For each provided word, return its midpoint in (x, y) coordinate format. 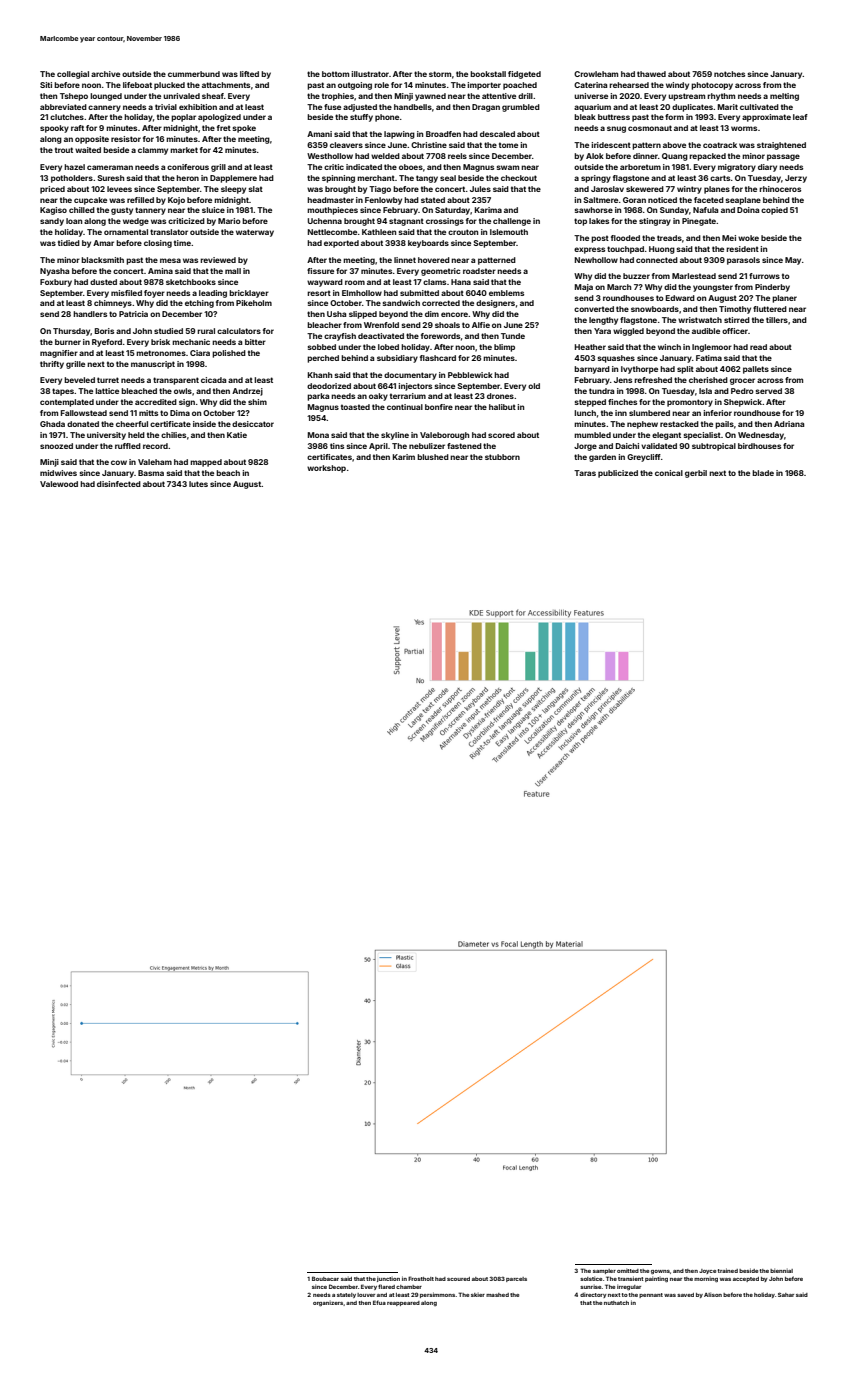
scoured (458, 1279)
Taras (585, 473)
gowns (660, 1272)
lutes (198, 484)
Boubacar (325, 1278)
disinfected (119, 484)
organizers (328, 1304)
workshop (326, 469)
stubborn (502, 457)
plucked (169, 86)
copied (774, 211)
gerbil (696, 474)
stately (346, 1295)
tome (508, 145)
